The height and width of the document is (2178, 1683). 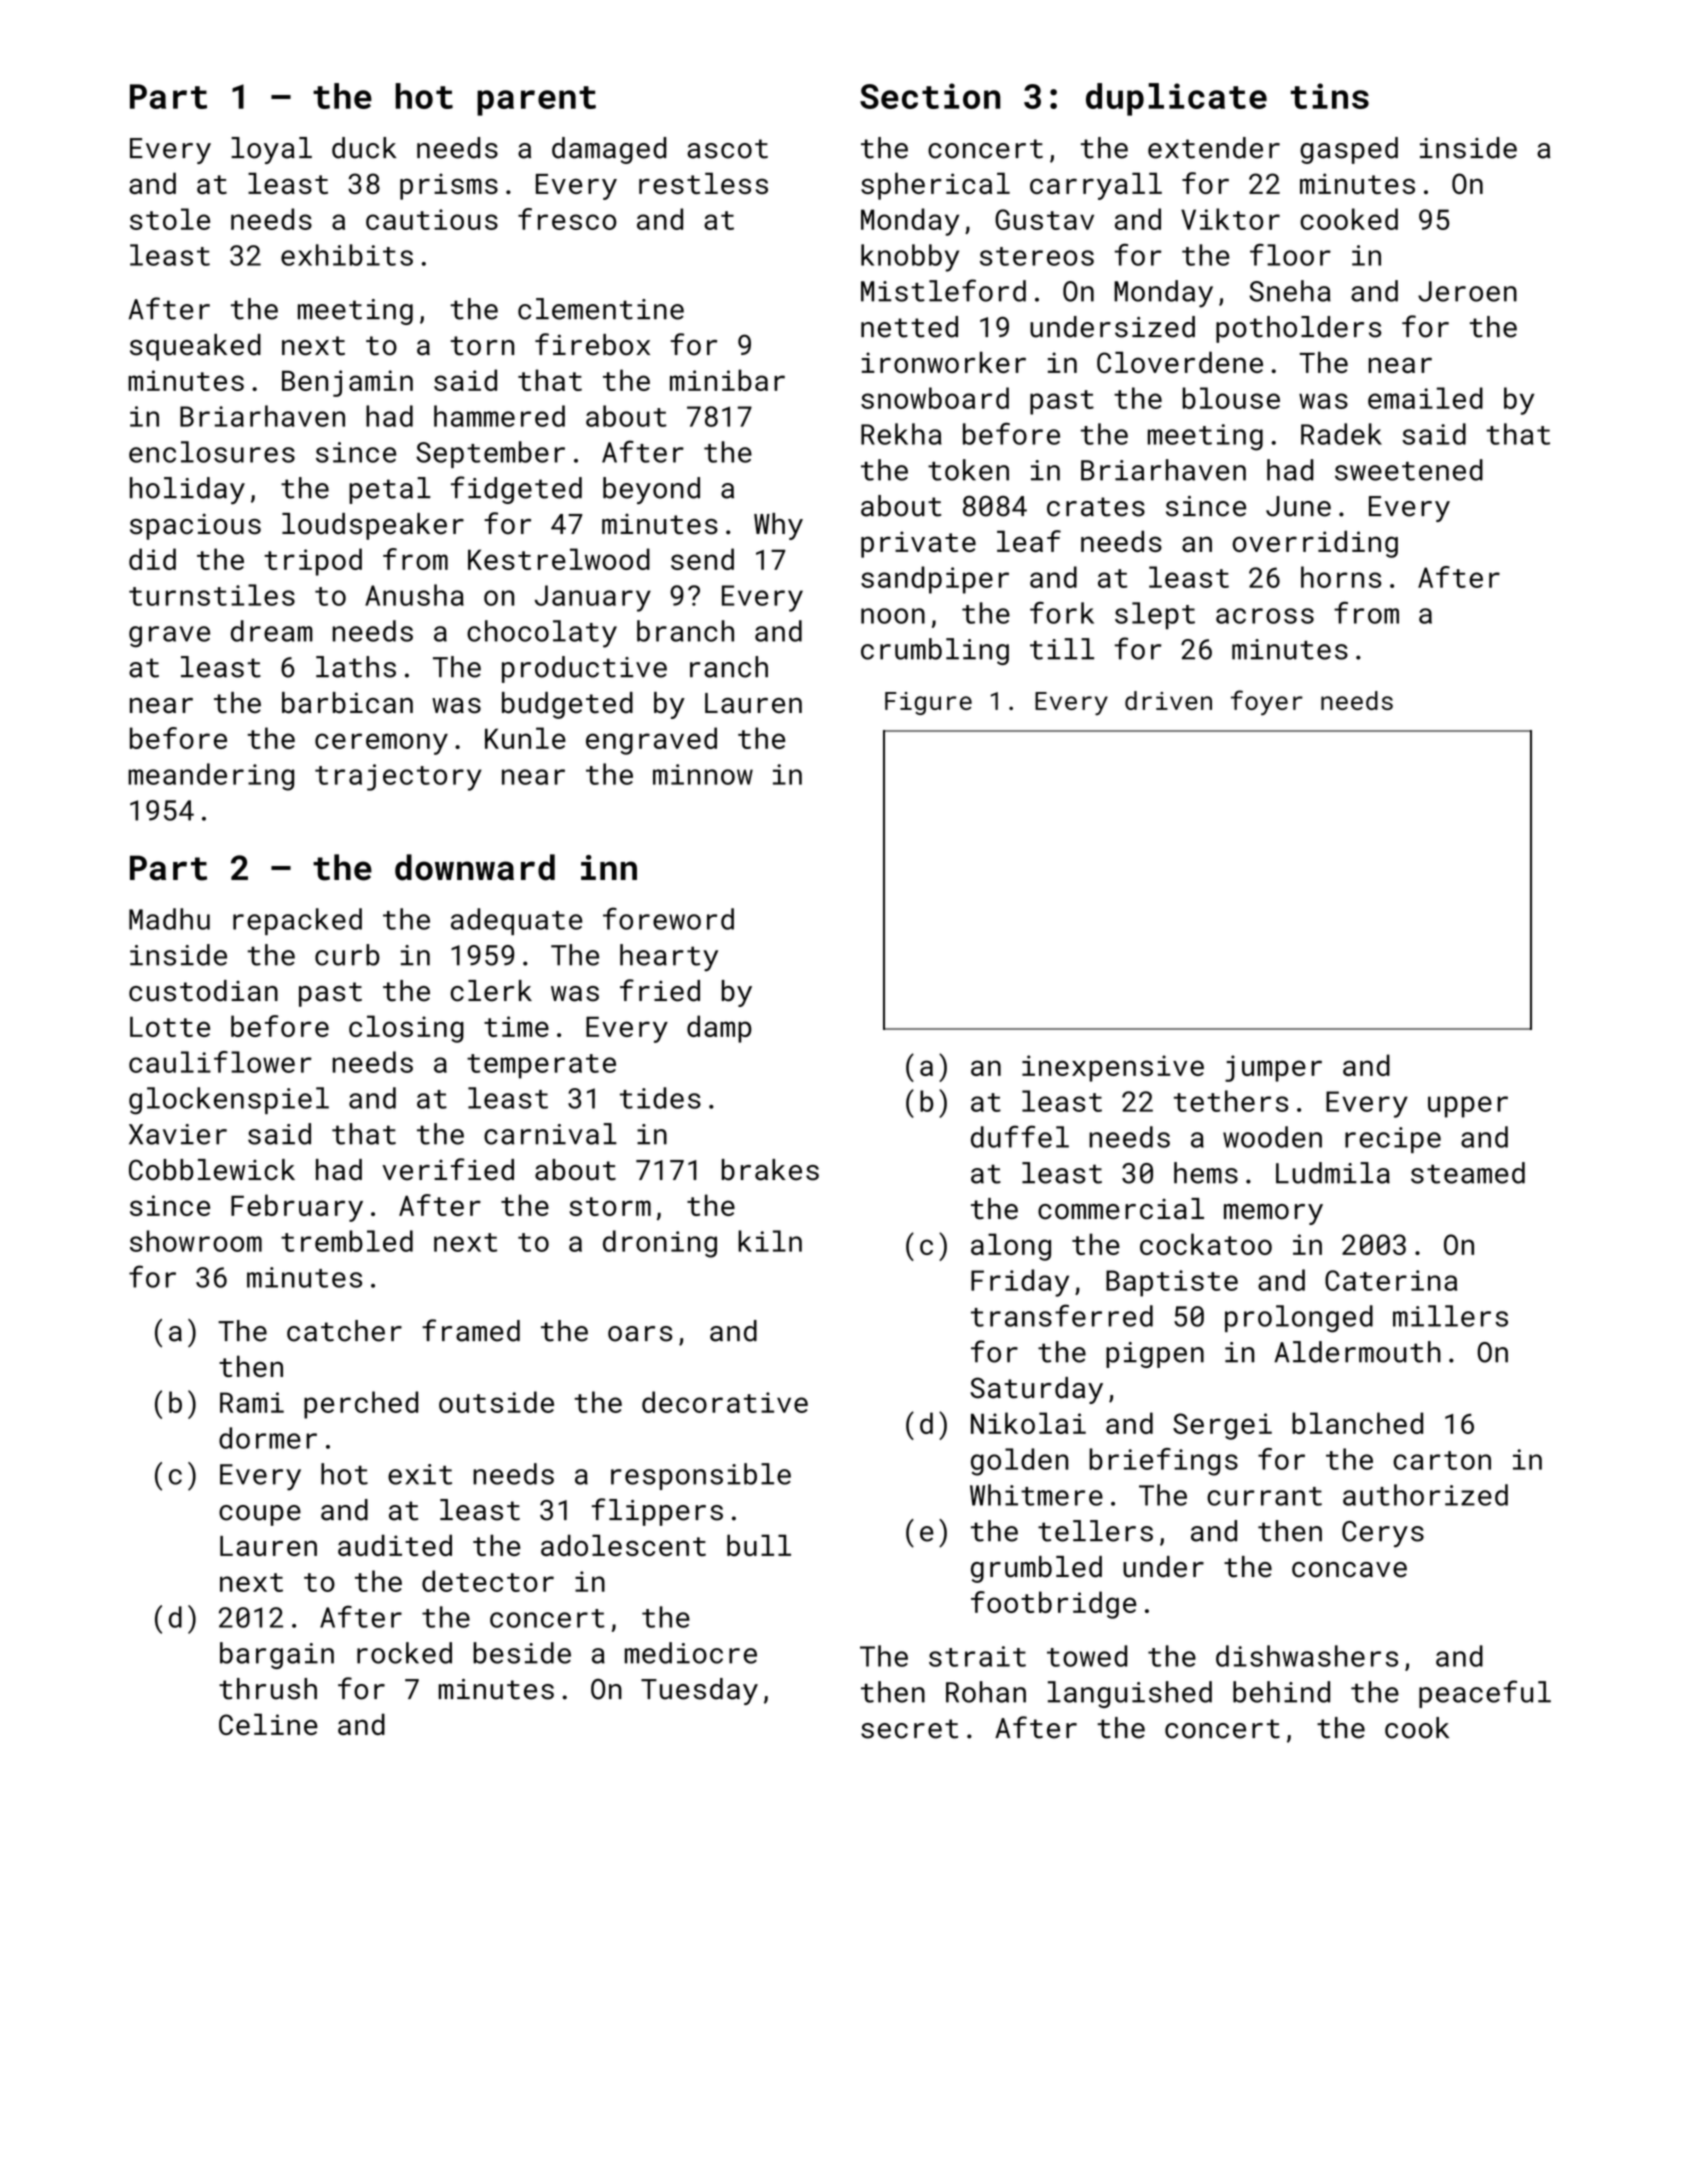 What do you see at coordinates (930, 96) in the document?
I see `Section` at bounding box center [930, 96].
